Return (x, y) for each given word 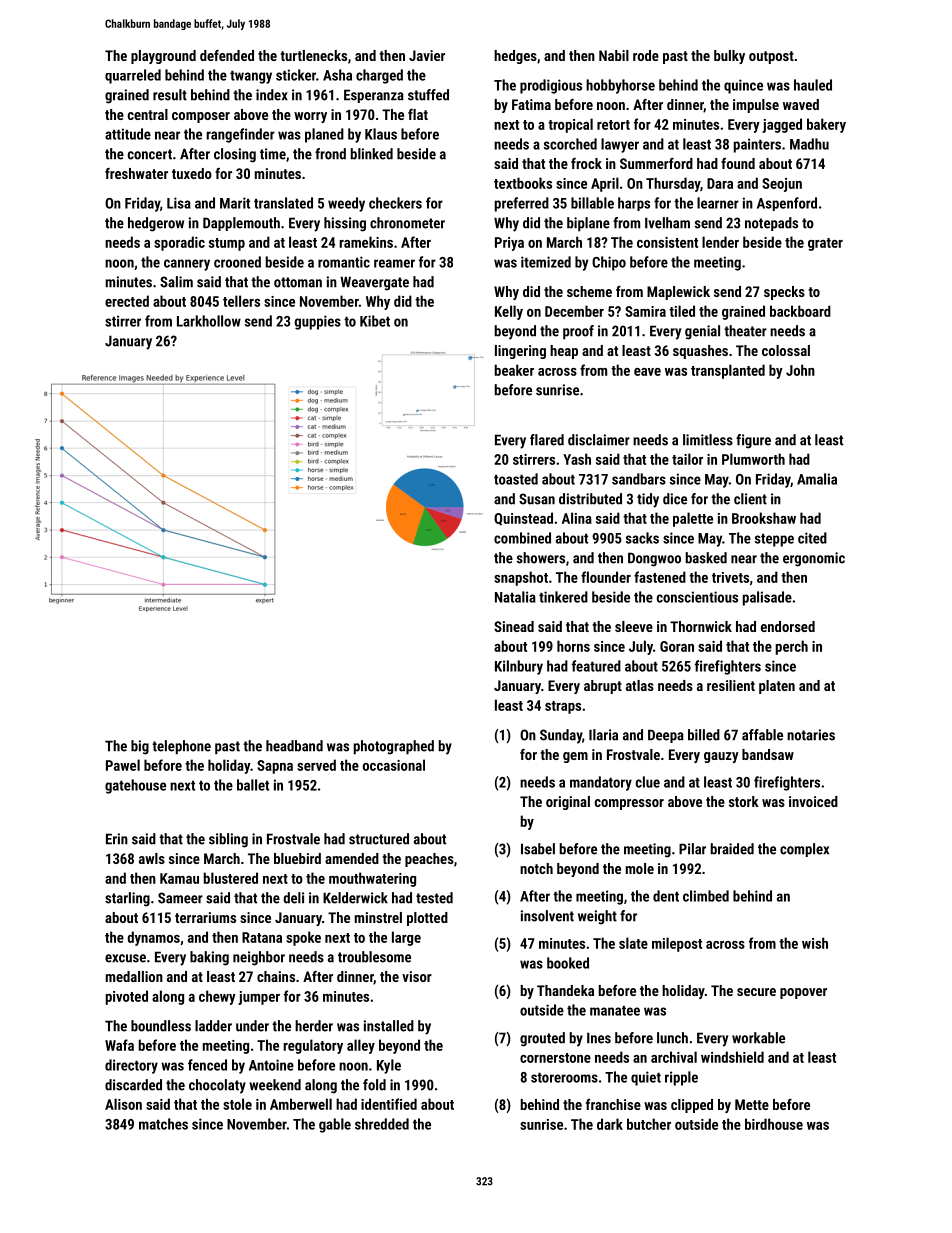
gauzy (721, 757)
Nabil (614, 55)
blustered (231, 878)
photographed (394, 747)
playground (163, 57)
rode (646, 55)
